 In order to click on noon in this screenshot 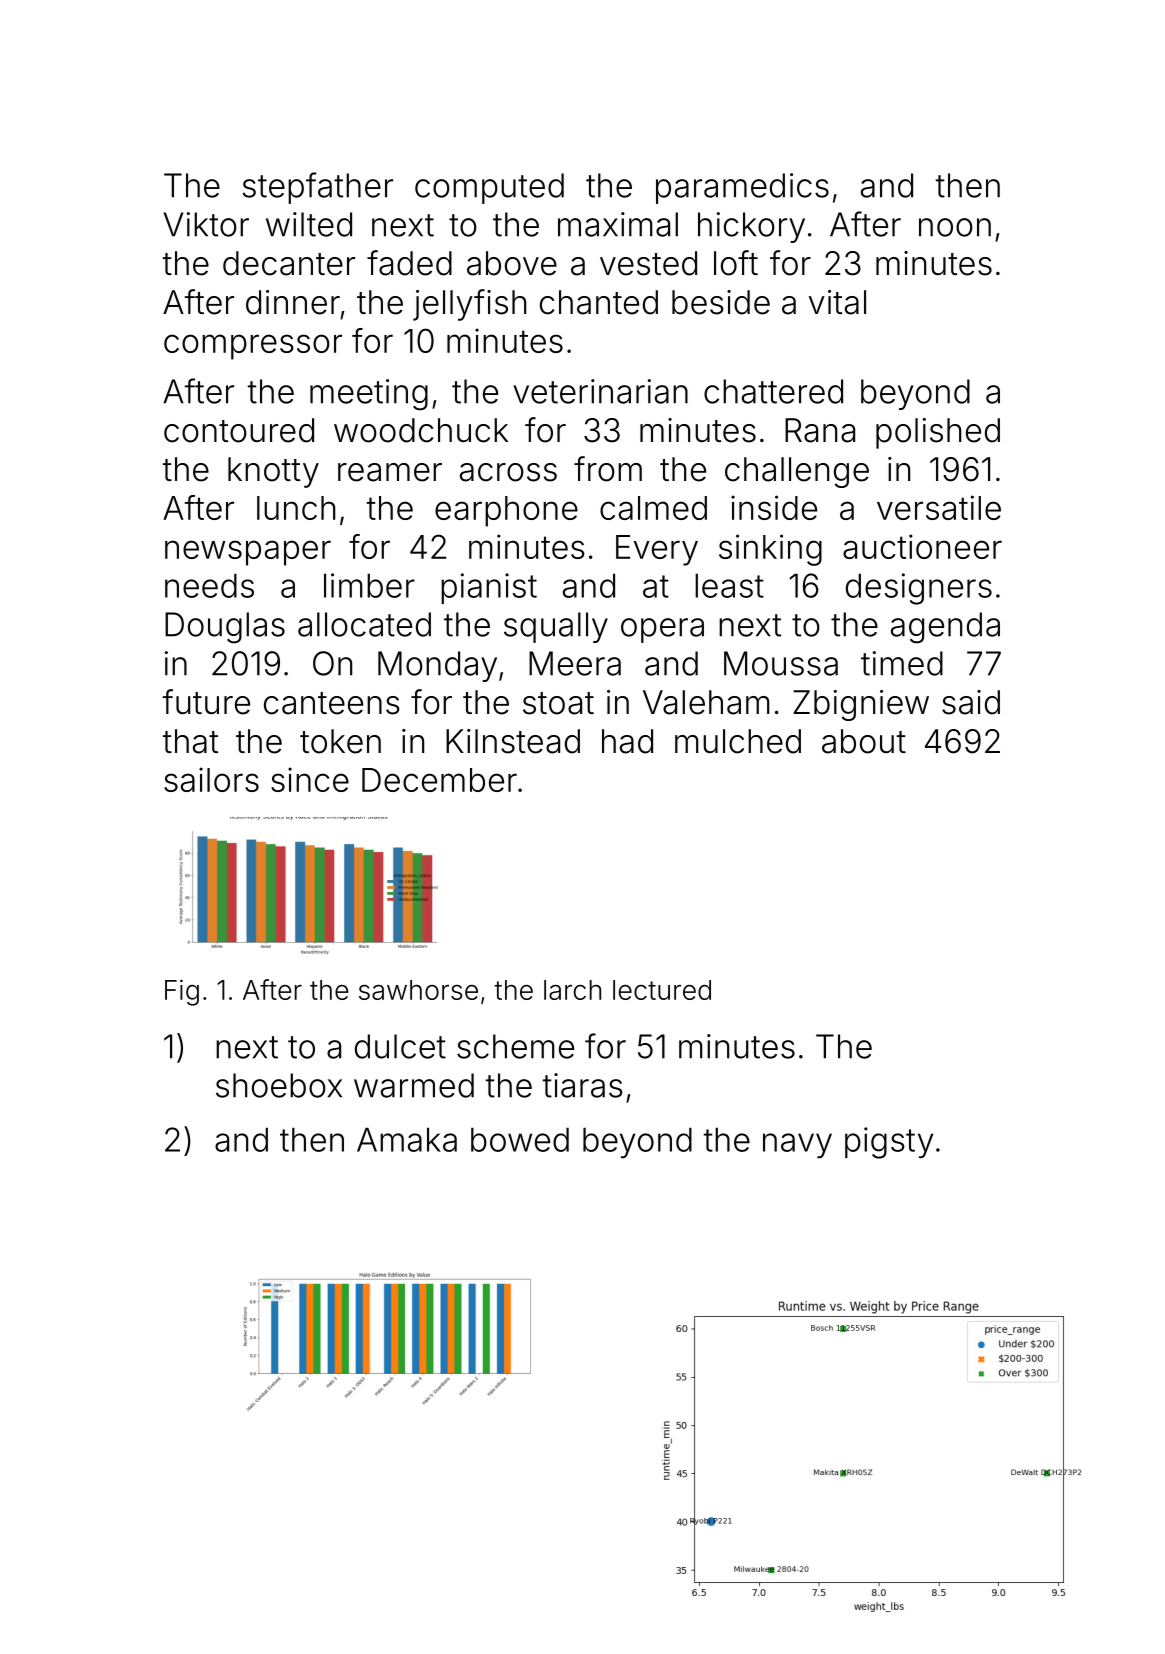, I will do `click(955, 227)`.
